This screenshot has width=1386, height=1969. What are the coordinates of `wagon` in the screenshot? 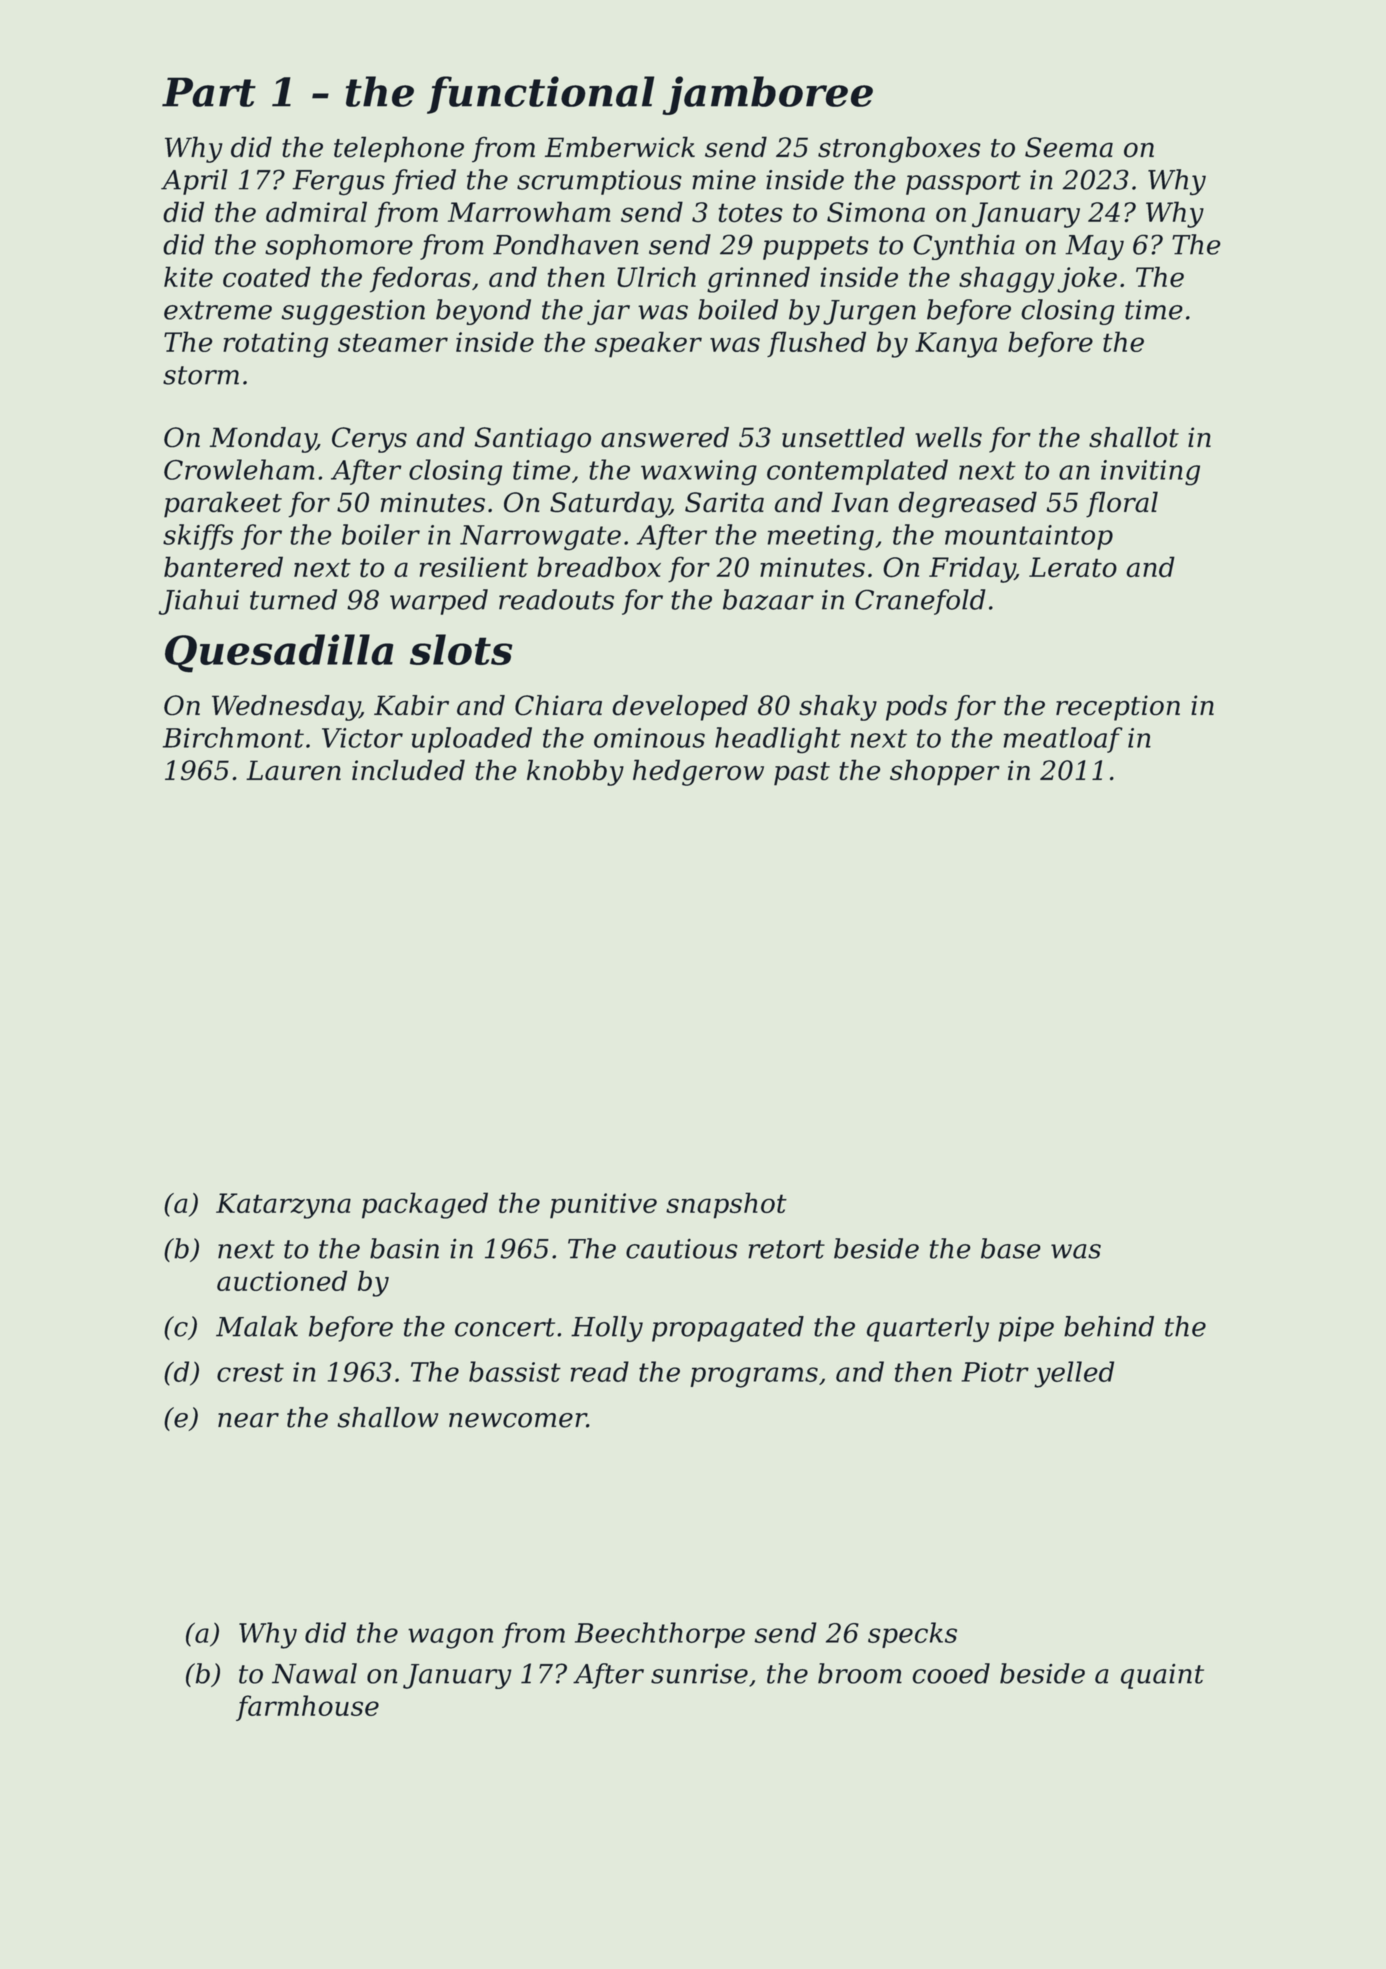 It's located at (450, 1638).
